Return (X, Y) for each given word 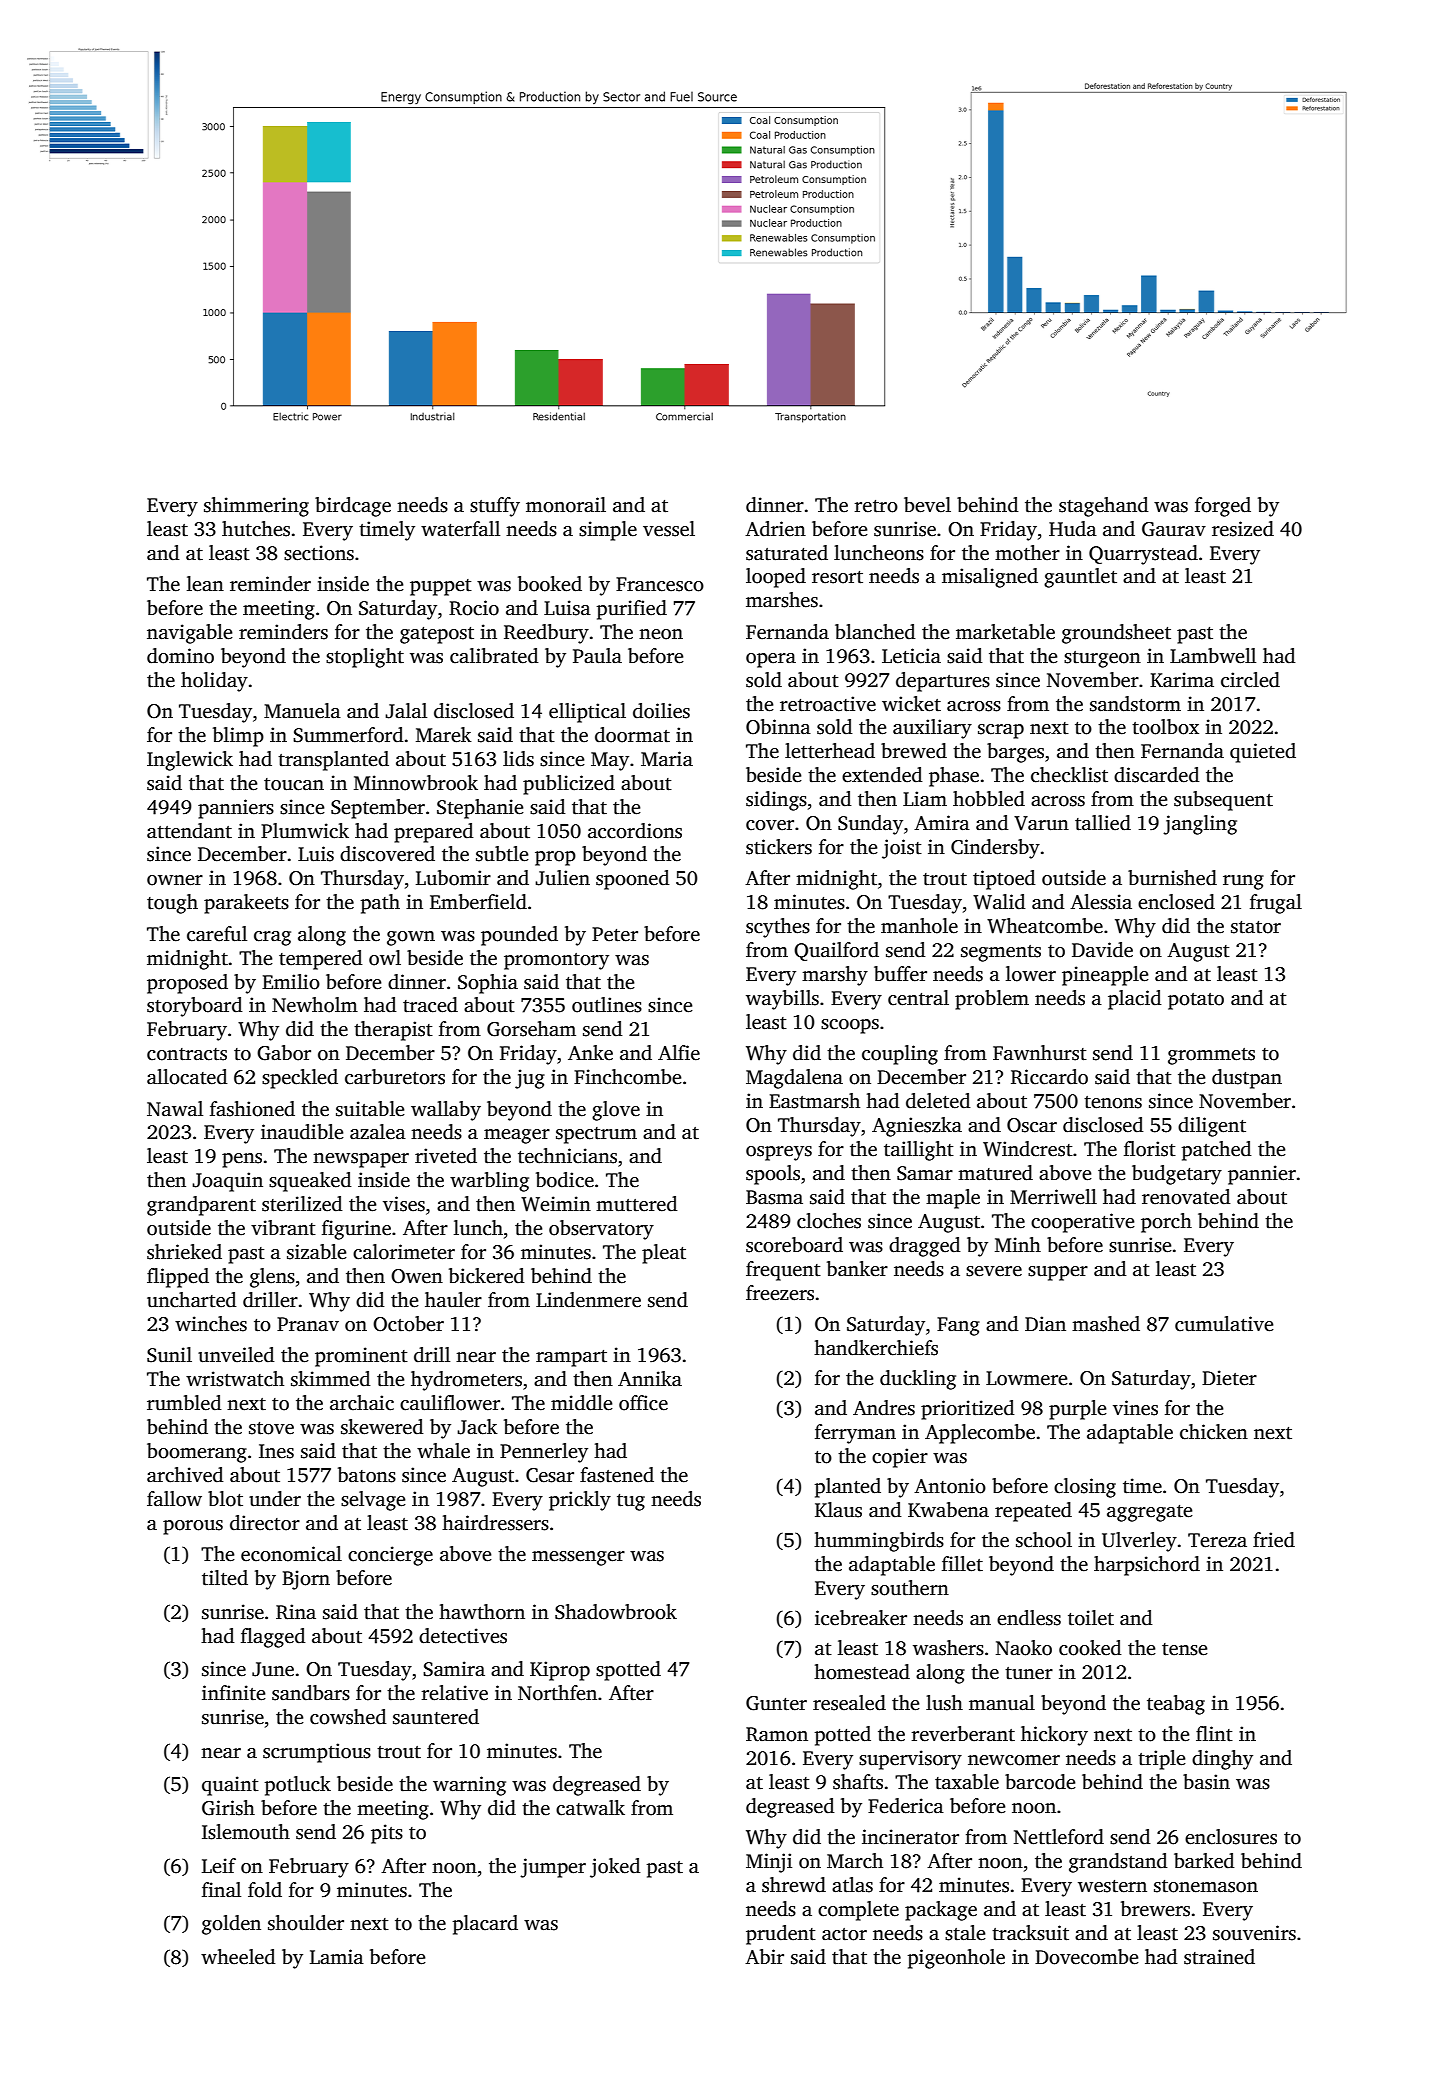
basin (1206, 1782)
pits (387, 1834)
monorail (566, 505)
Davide (1102, 950)
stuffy (495, 507)
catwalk (590, 1808)
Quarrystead (1143, 555)
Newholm (315, 1005)
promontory (556, 961)
